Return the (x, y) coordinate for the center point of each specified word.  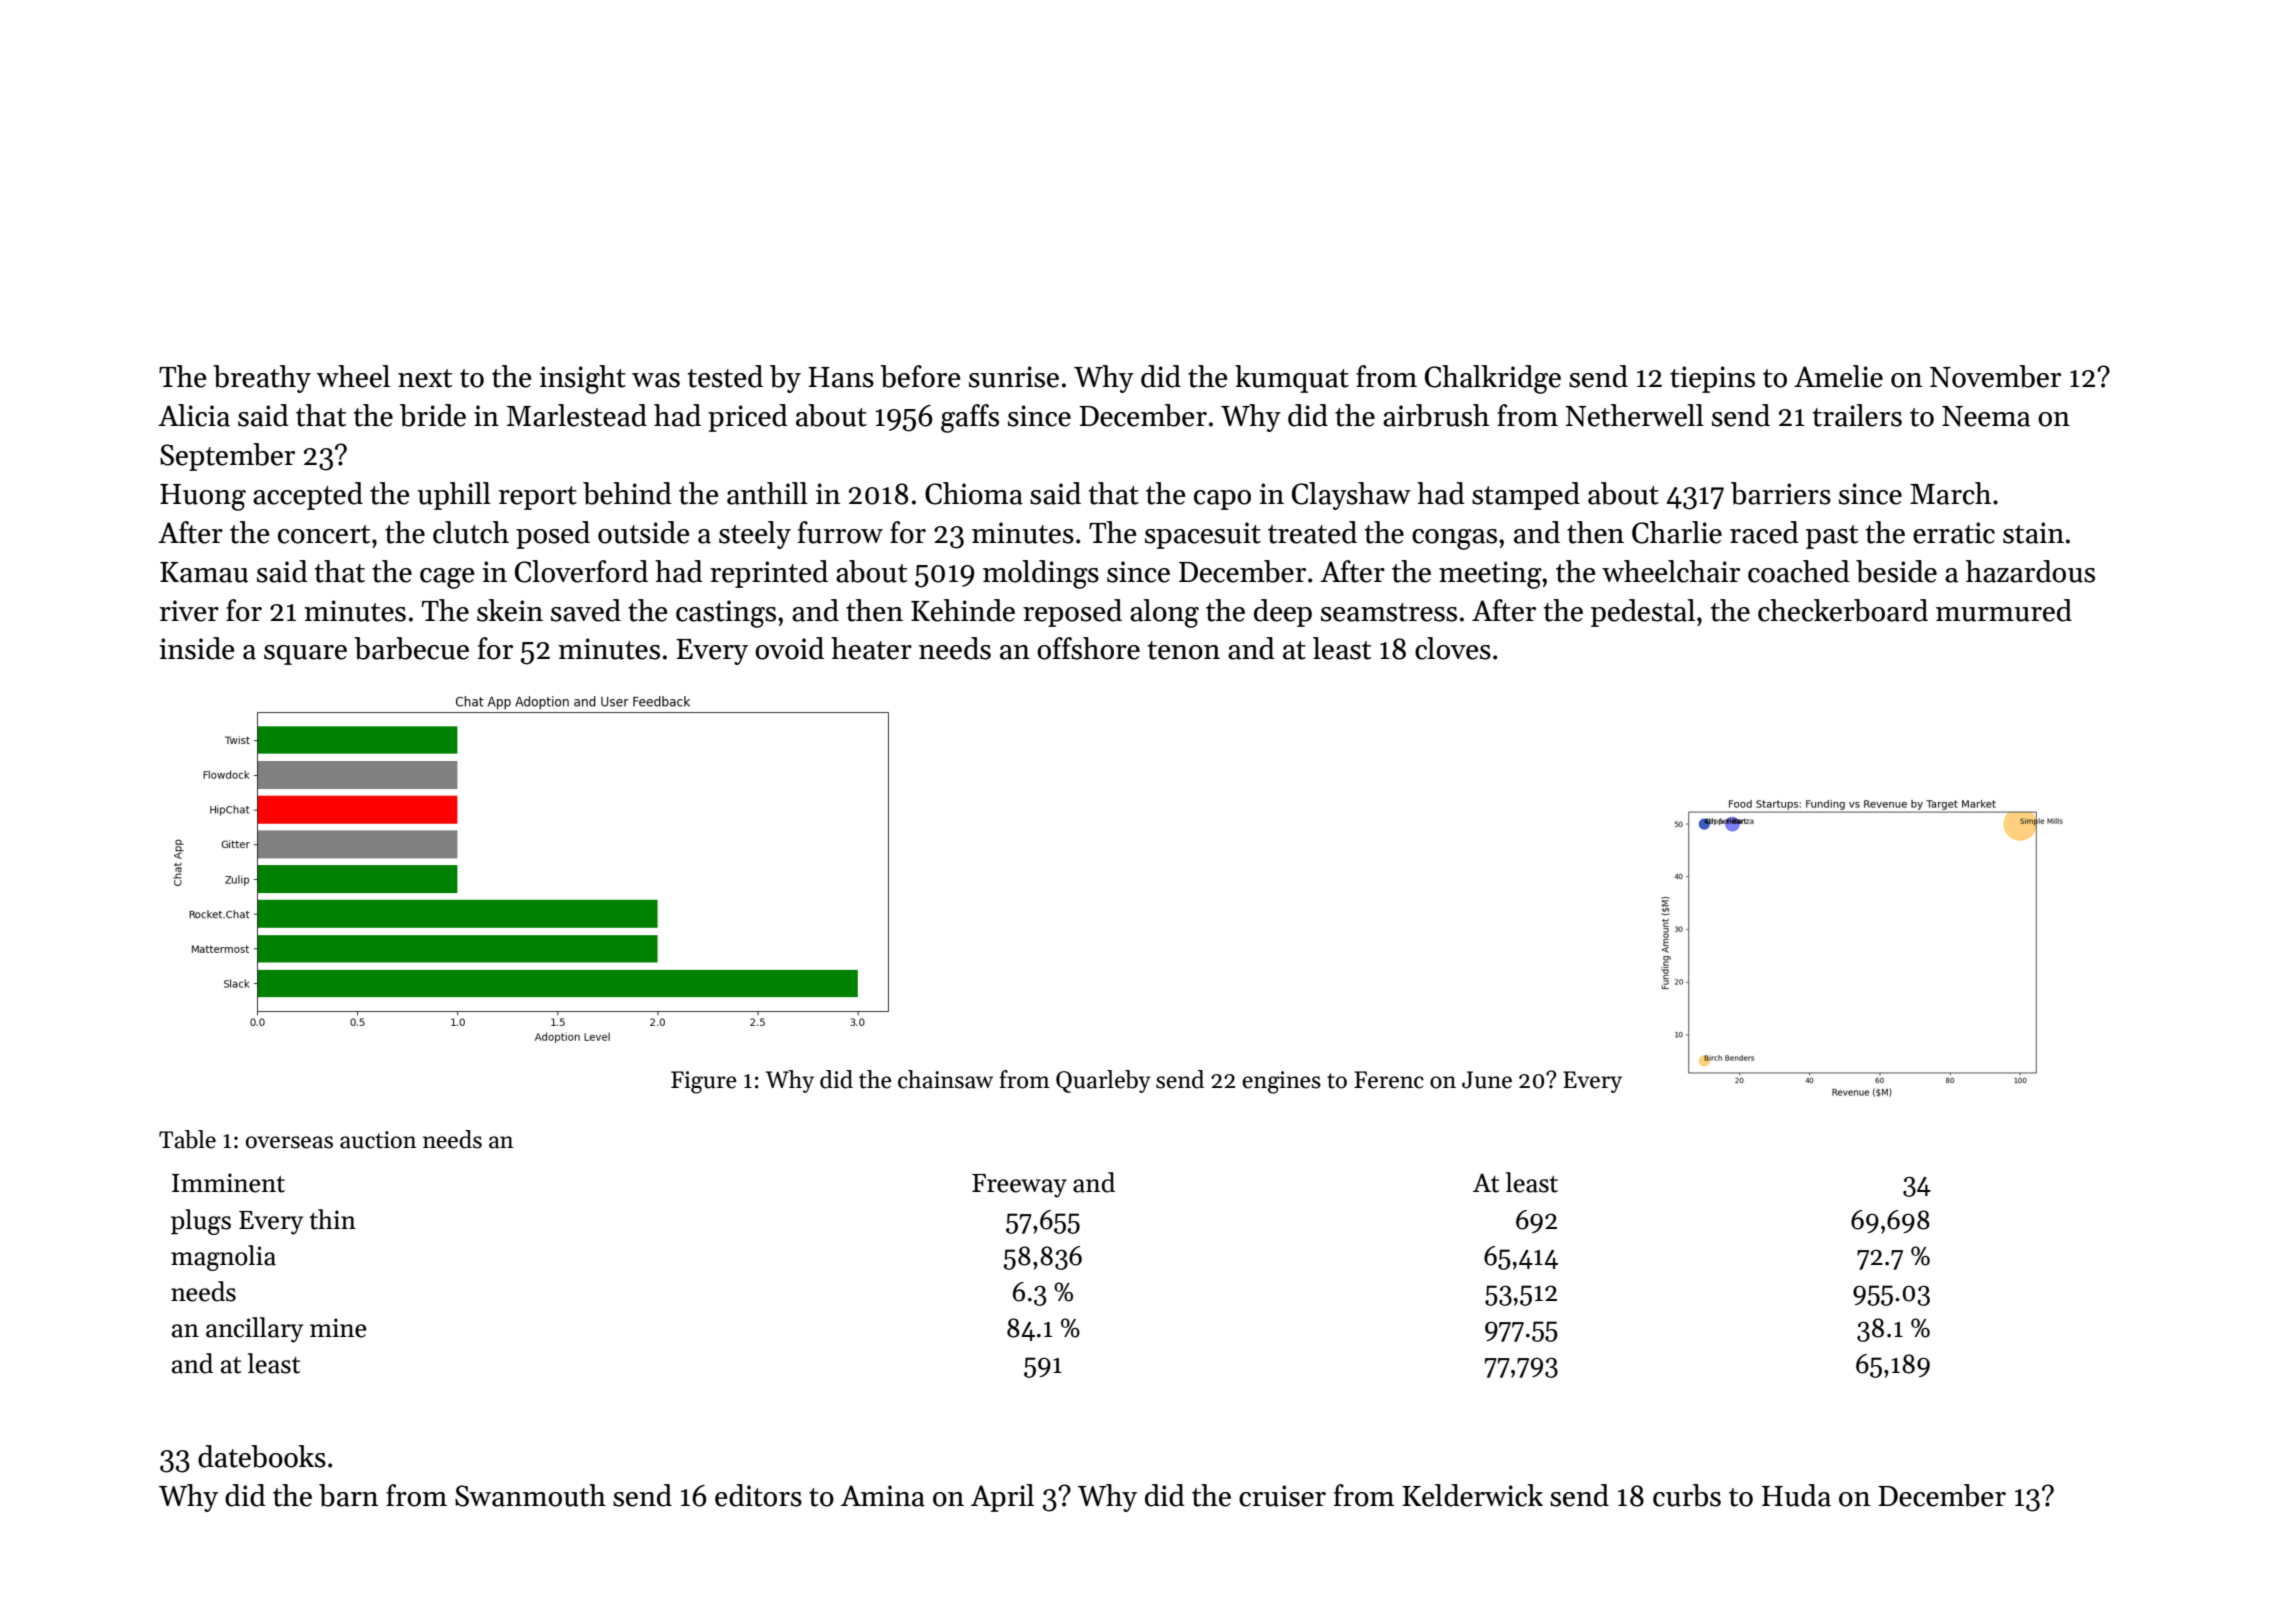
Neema (1986, 416)
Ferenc (1389, 1080)
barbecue (411, 648)
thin (333, 1219)
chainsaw (945, 1079)
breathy (262, 379)
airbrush (1436, 415)
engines (1281, 1082)
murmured (2004, 610)
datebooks (262, 1456)
